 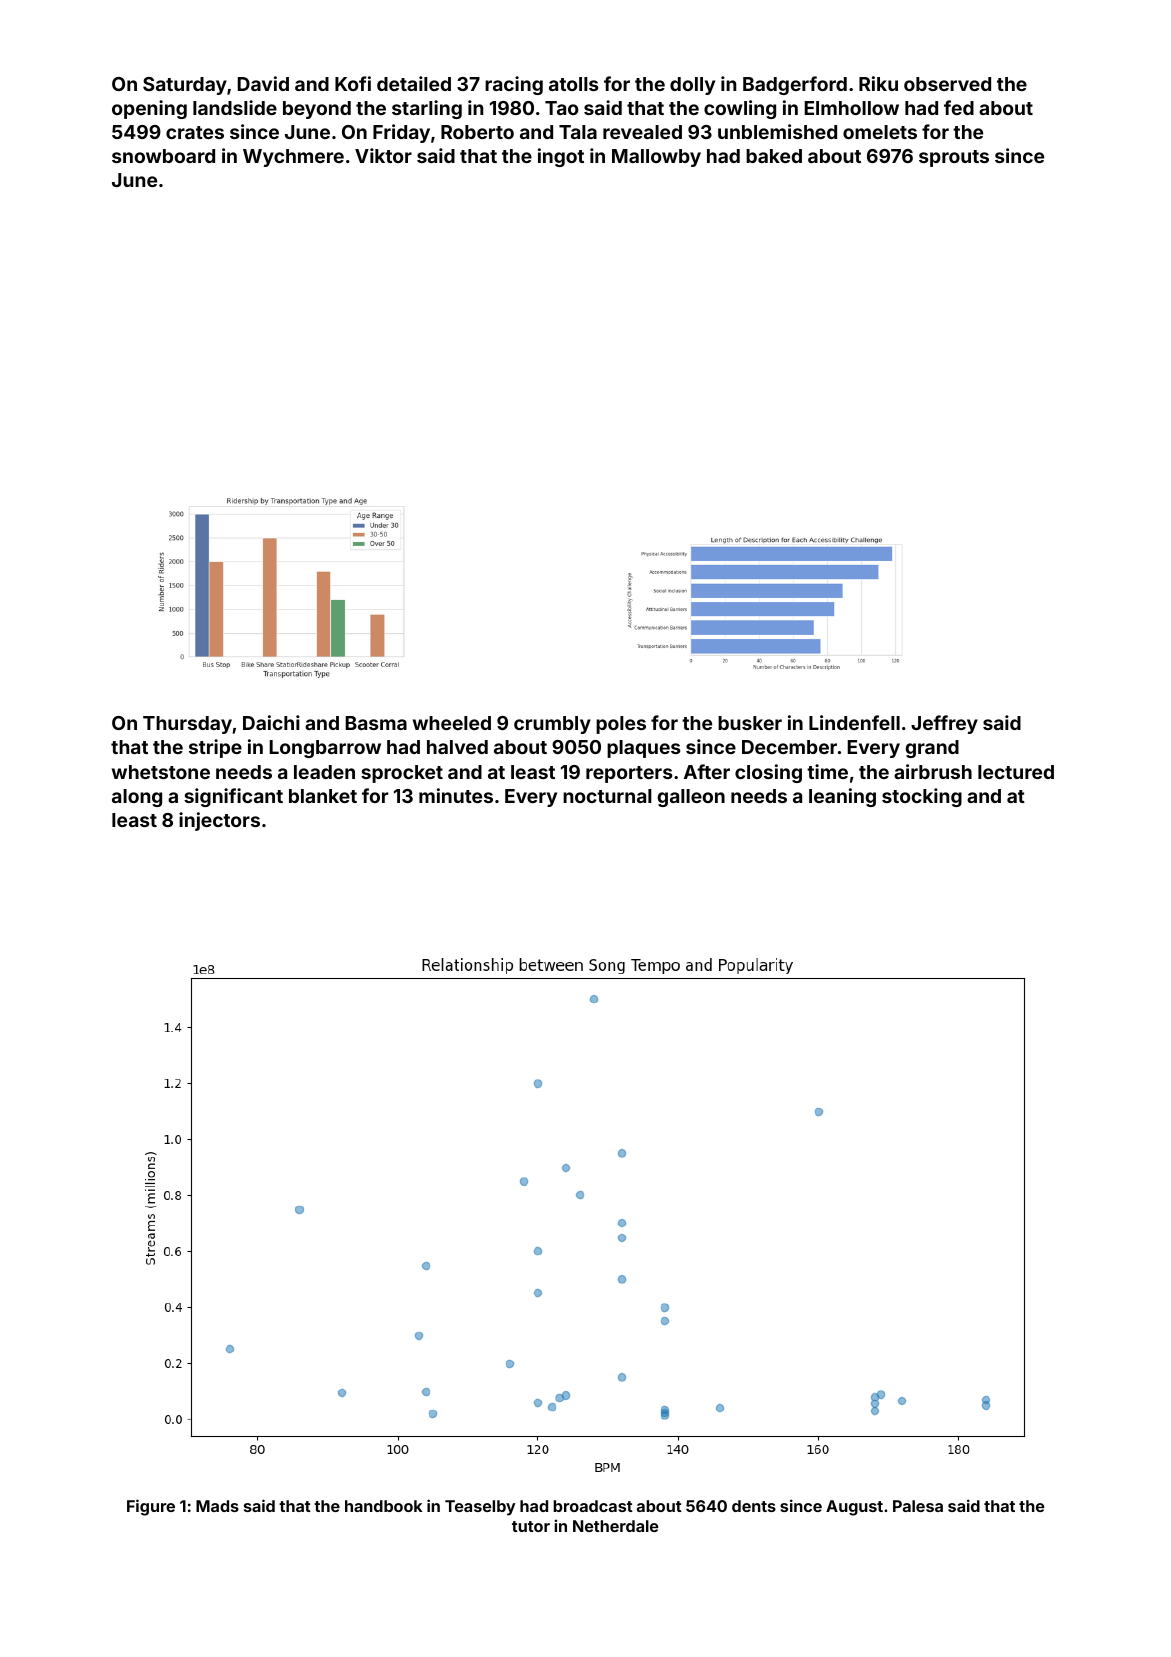 What do you see at coordinates (607, 796) in the image?
I see `nocturnal` at bounding box center [607, 796].
